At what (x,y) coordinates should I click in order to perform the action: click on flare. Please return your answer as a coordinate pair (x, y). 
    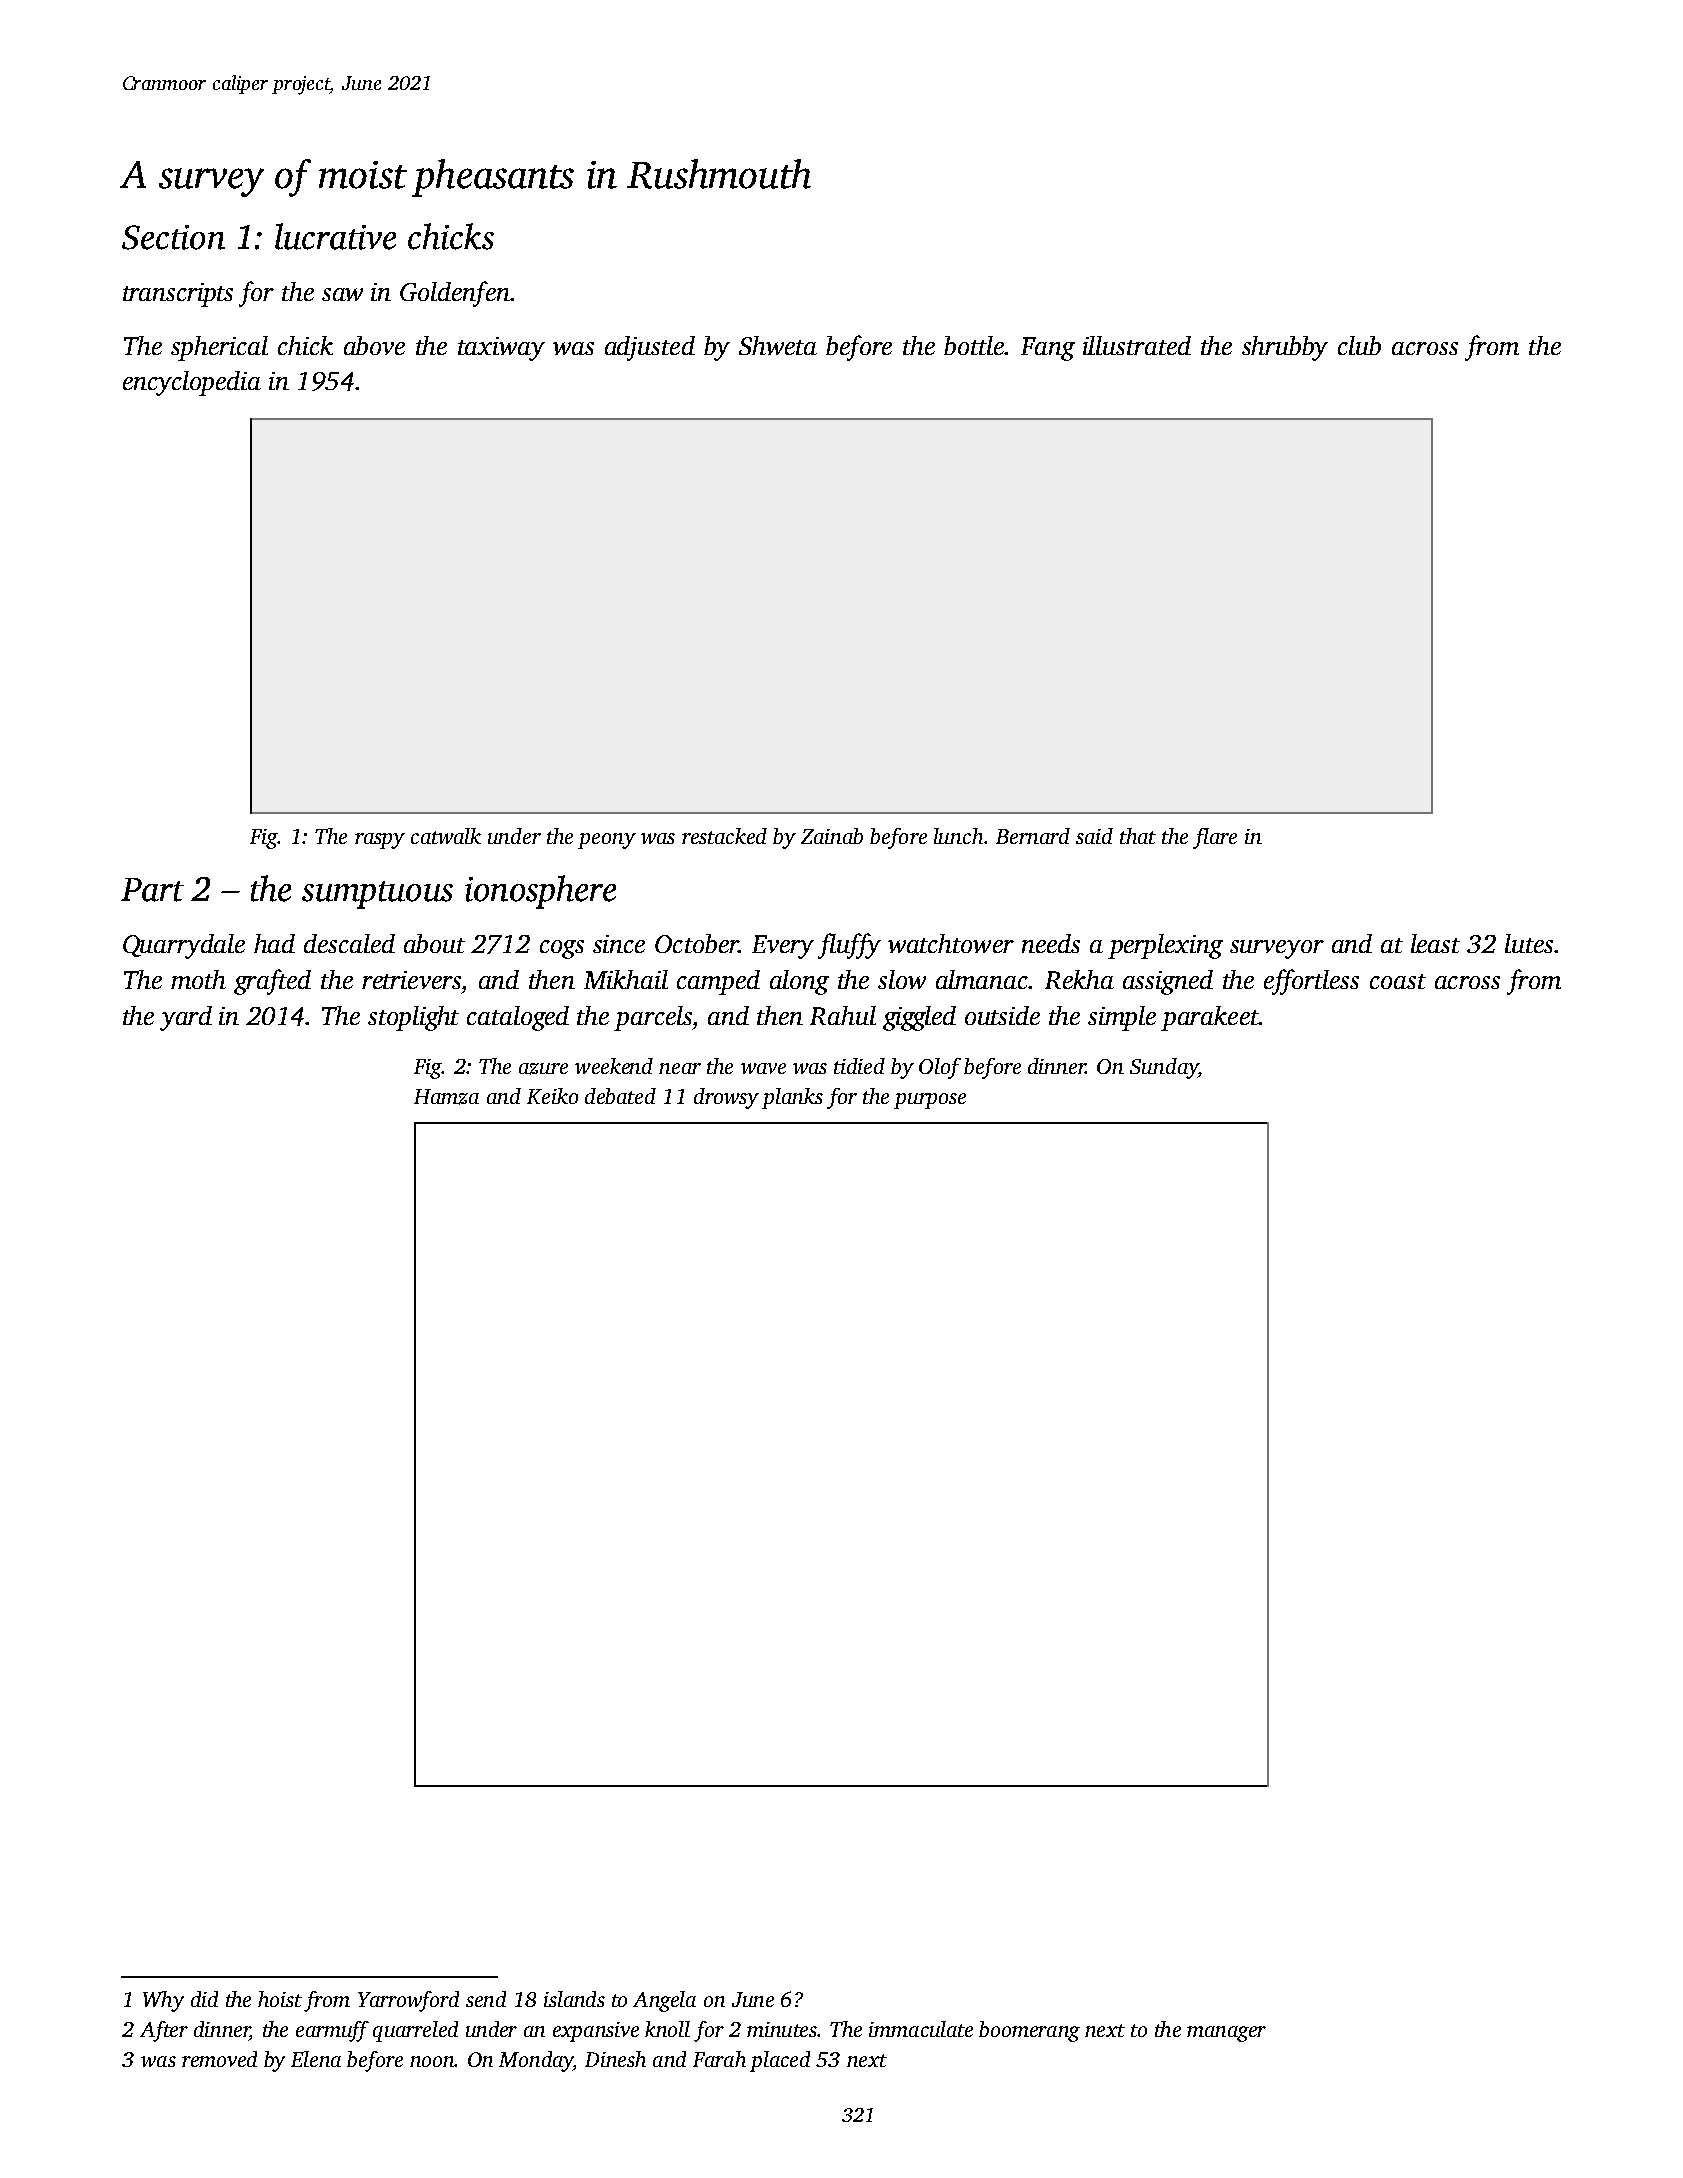
    Looking at the image, I should click on (1215, 838).
